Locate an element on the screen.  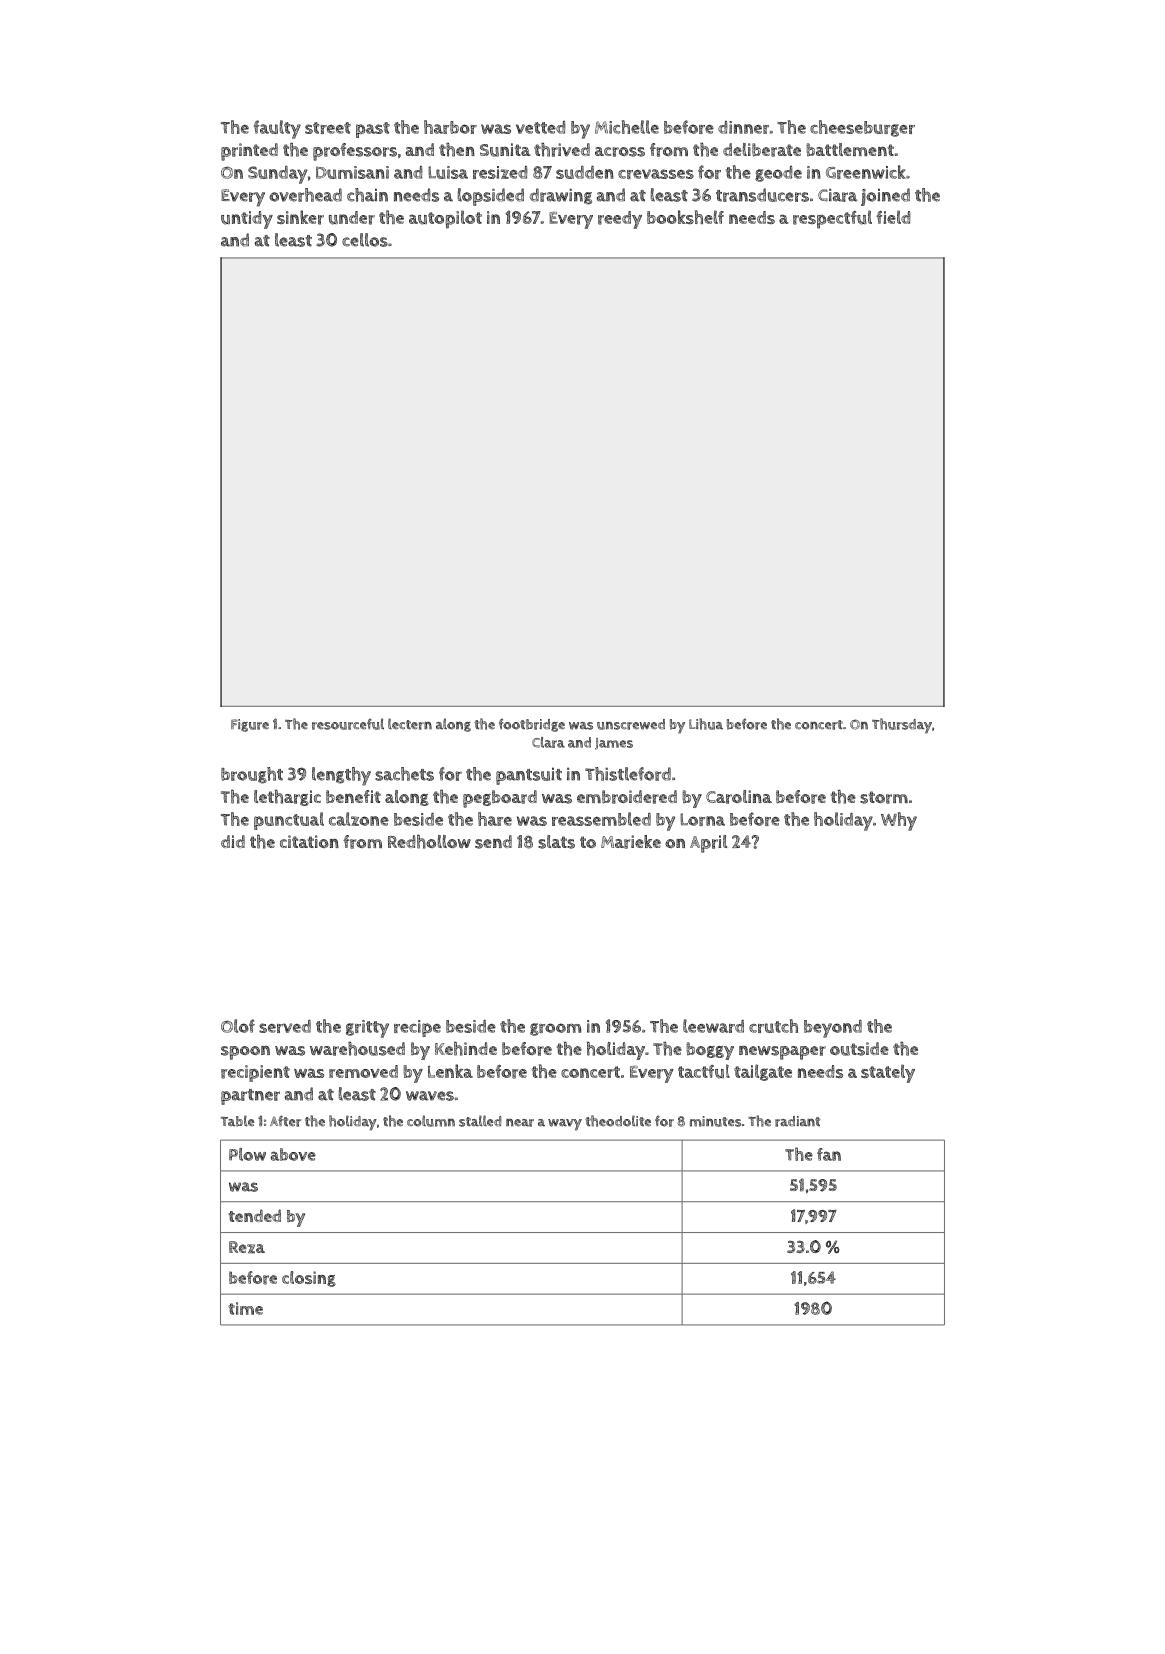
above is located at coordinates (293, 1154).
